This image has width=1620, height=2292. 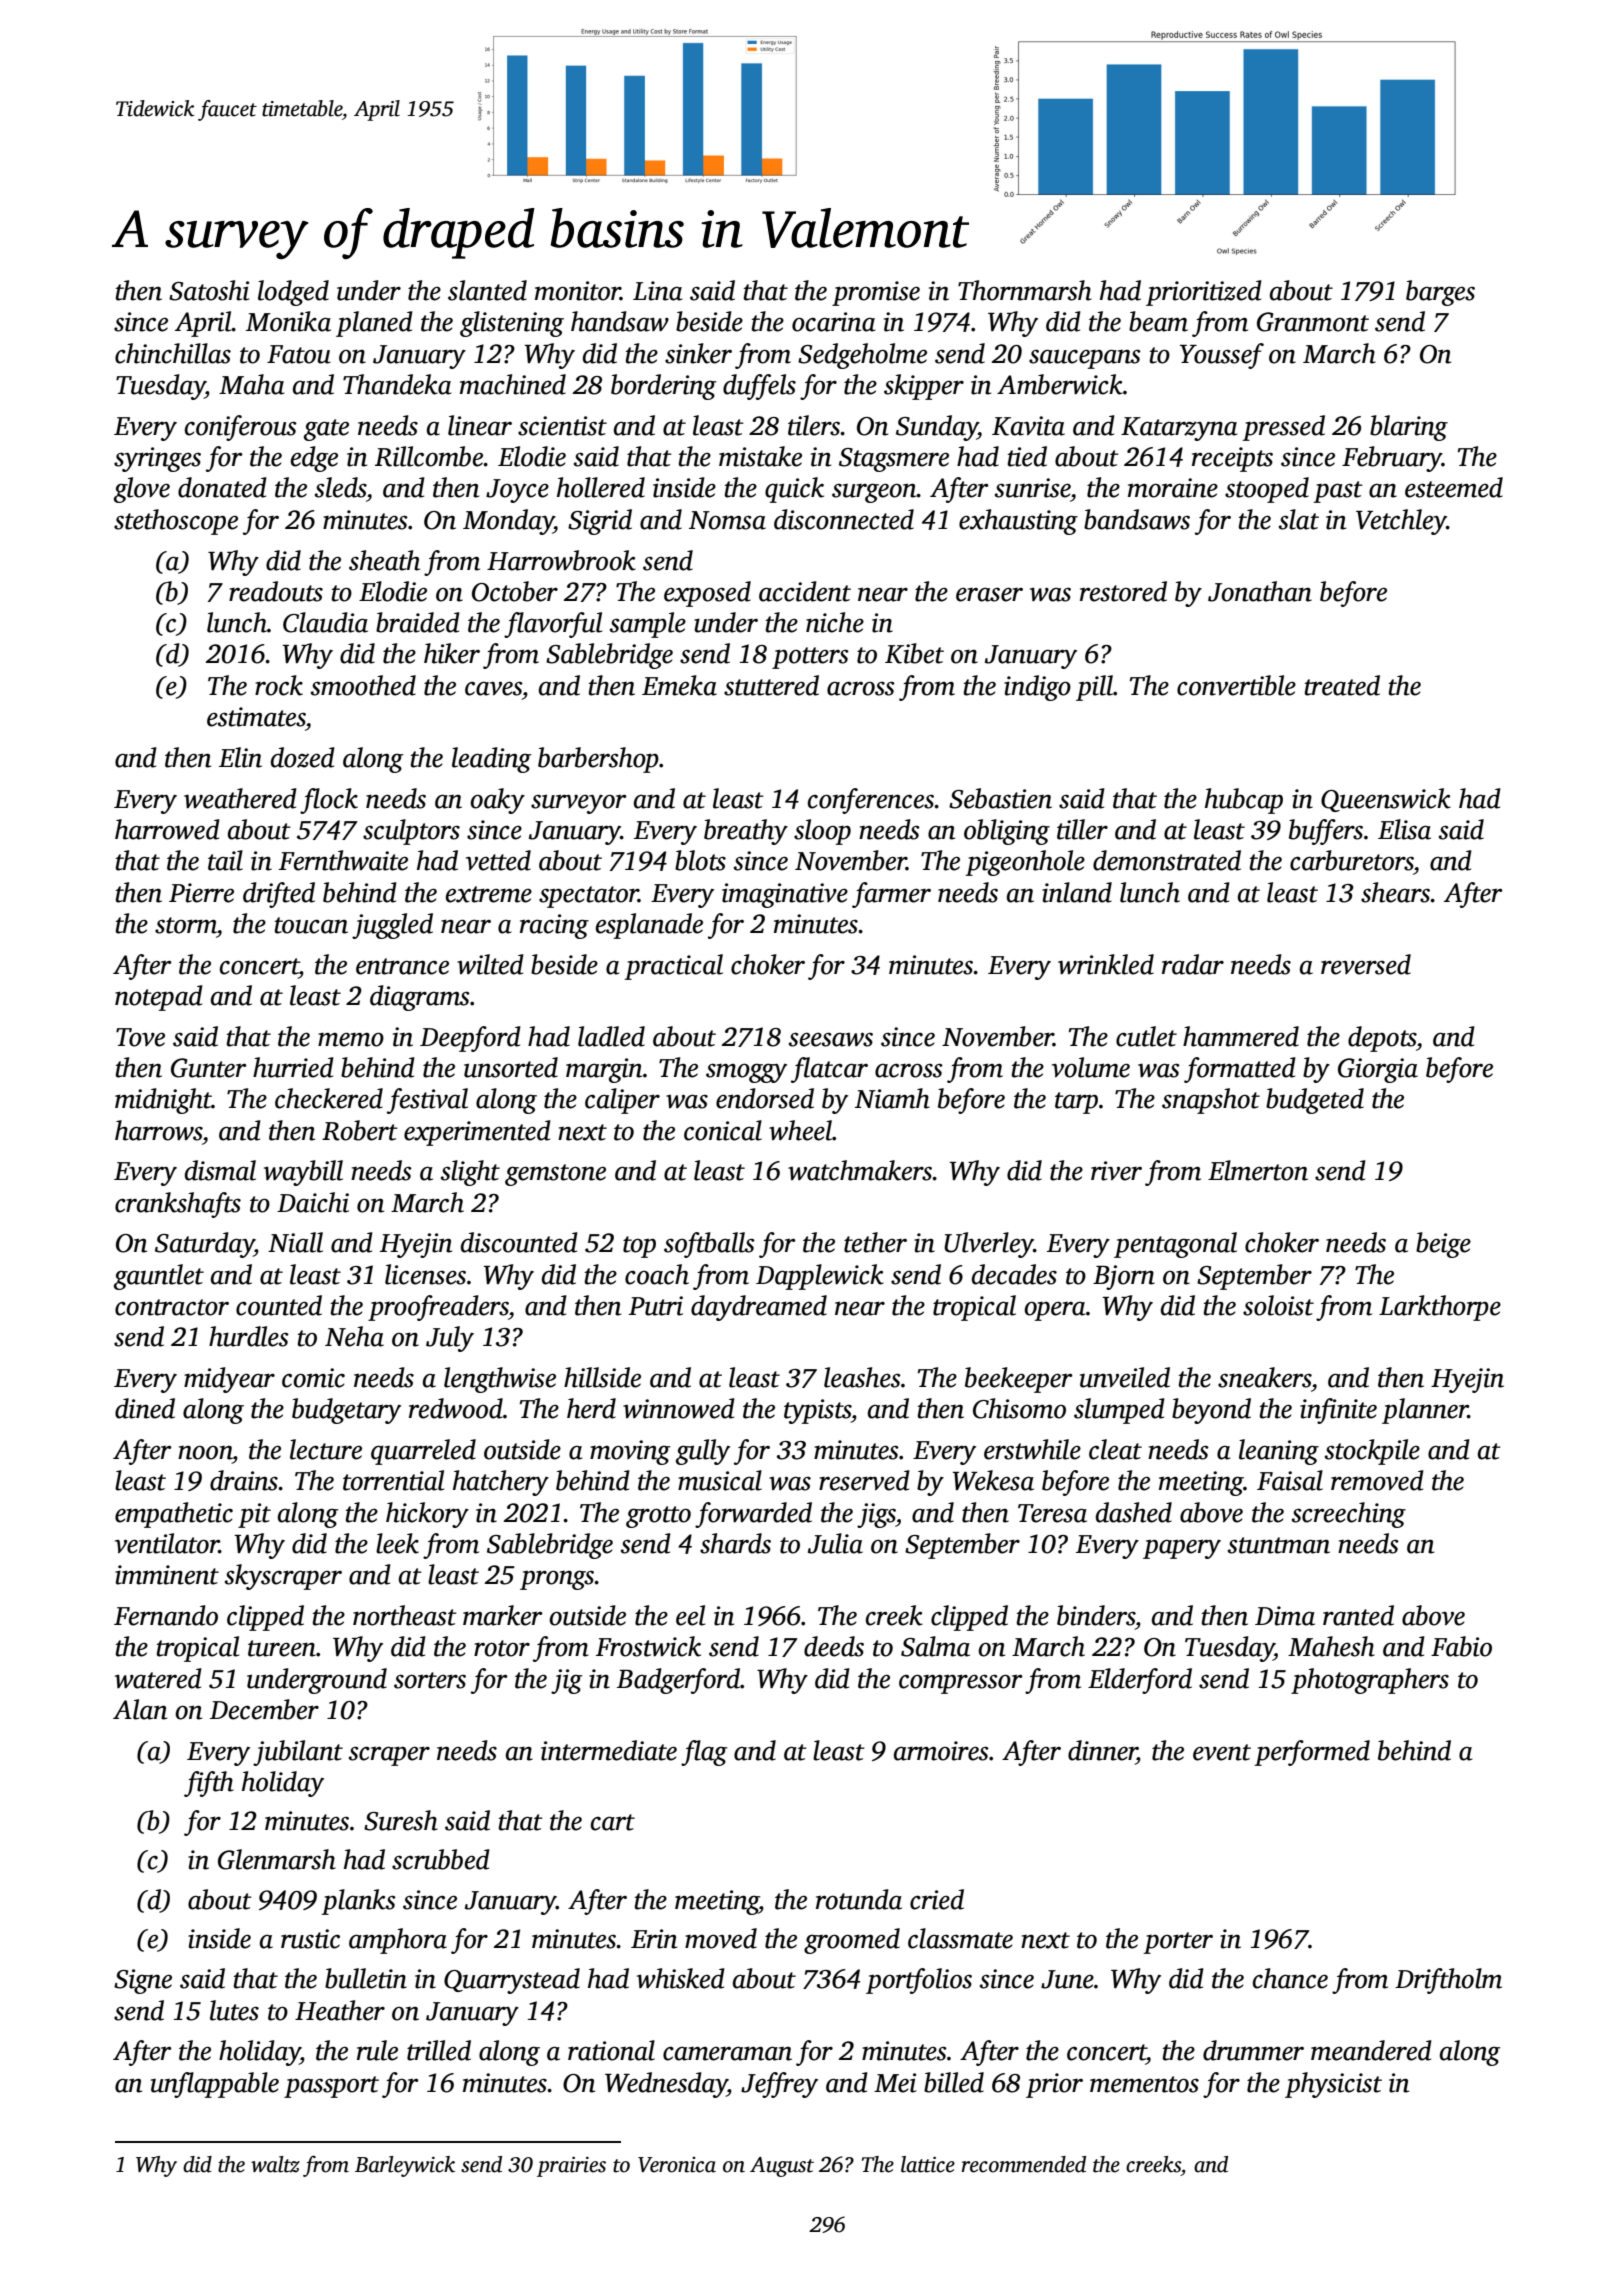 I want to click on experimented, so click(x=477, y=1133).
